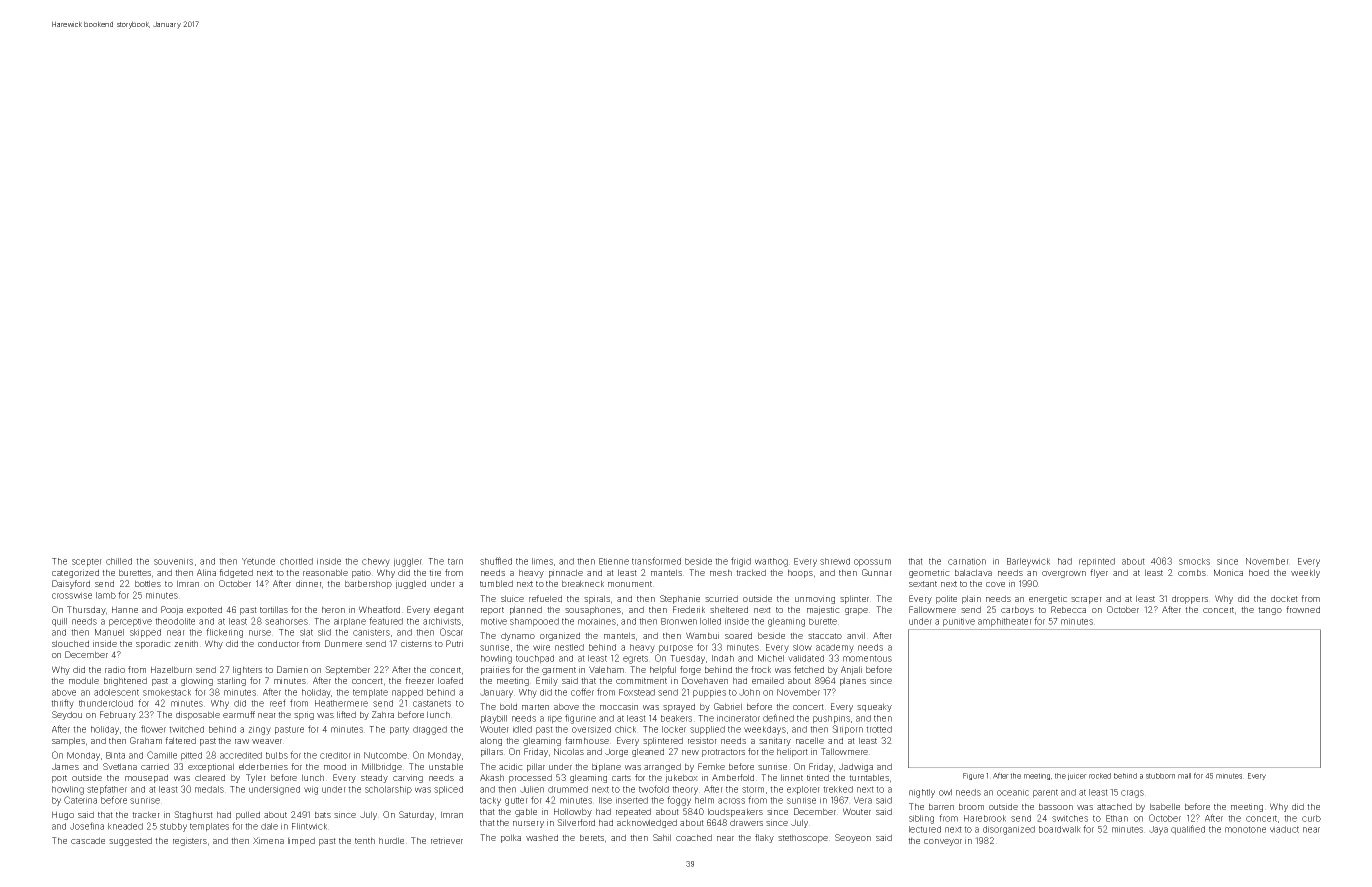  What do you see at coordinates (1270, 611) in the document?
I see `tango` at bounding box center [1270, 611].
